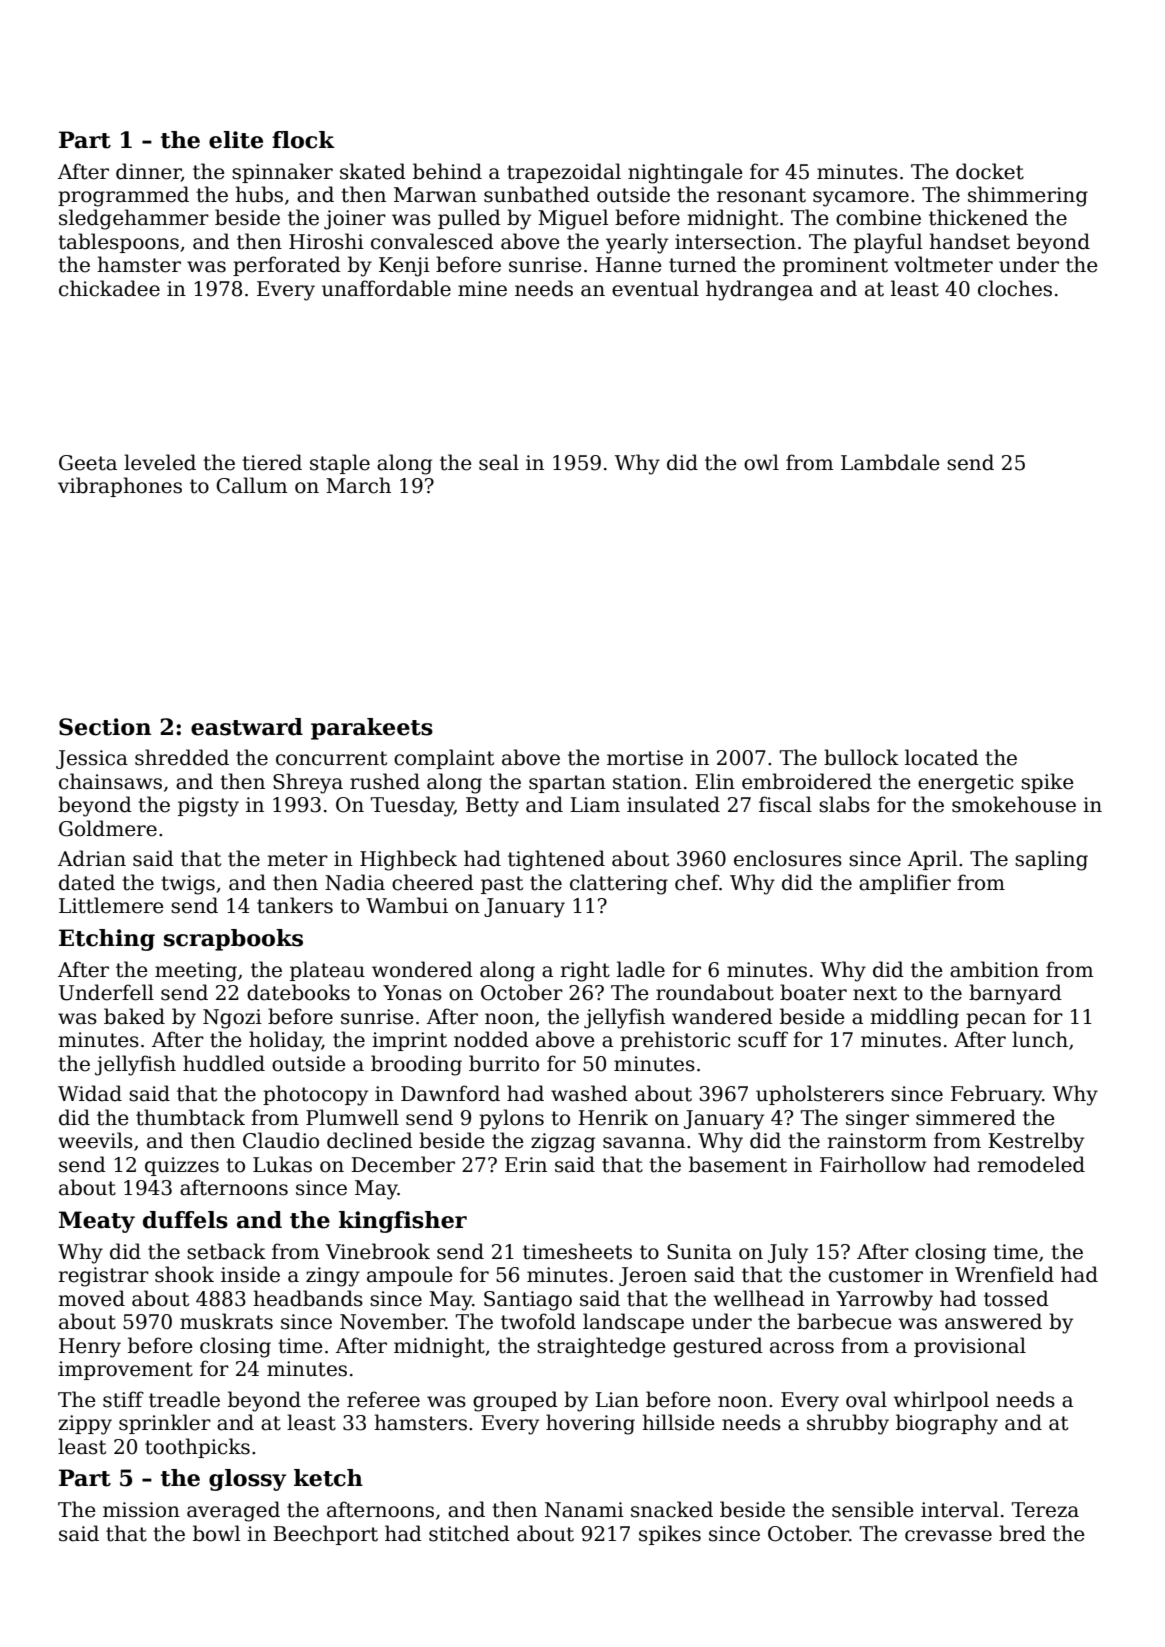 The width and height of the screenshot is (1165, 1647). Describe the element at coordinates (504, 1063) in the screenshot. I see `burrito` at that location.
